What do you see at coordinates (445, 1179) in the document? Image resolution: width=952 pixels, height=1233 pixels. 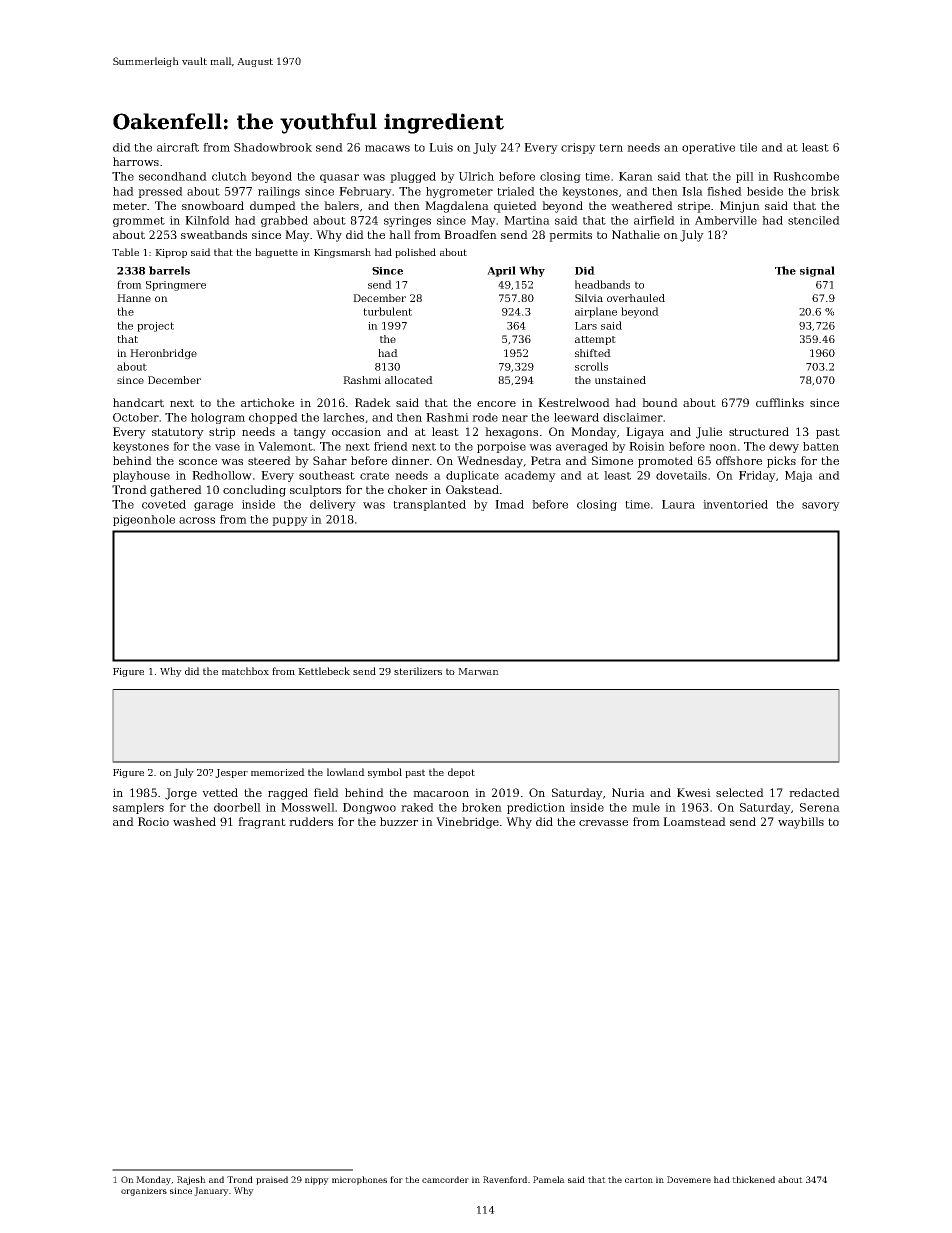 I see `camcorder` at bounding box center [445, 1179].
